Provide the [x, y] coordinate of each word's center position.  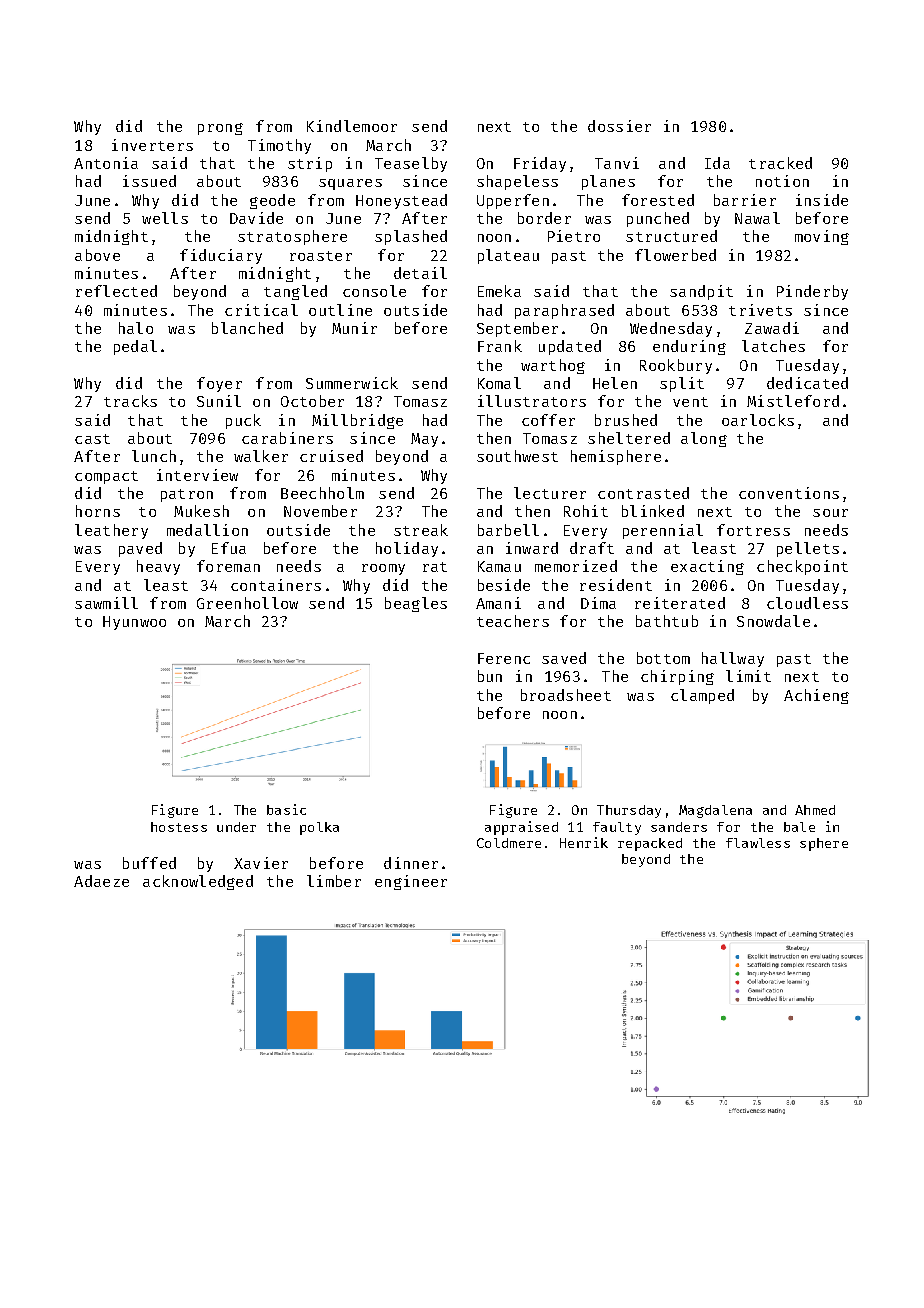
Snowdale [773, 621]
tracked [780, 163]
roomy [383, 569]
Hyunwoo [134, 623]
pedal [135, 347]
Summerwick [352, 383]
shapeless [517, 182]
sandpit [701, 292]
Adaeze [101, 881]
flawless [758, 843]
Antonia [106, 163]
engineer [411, 882]
